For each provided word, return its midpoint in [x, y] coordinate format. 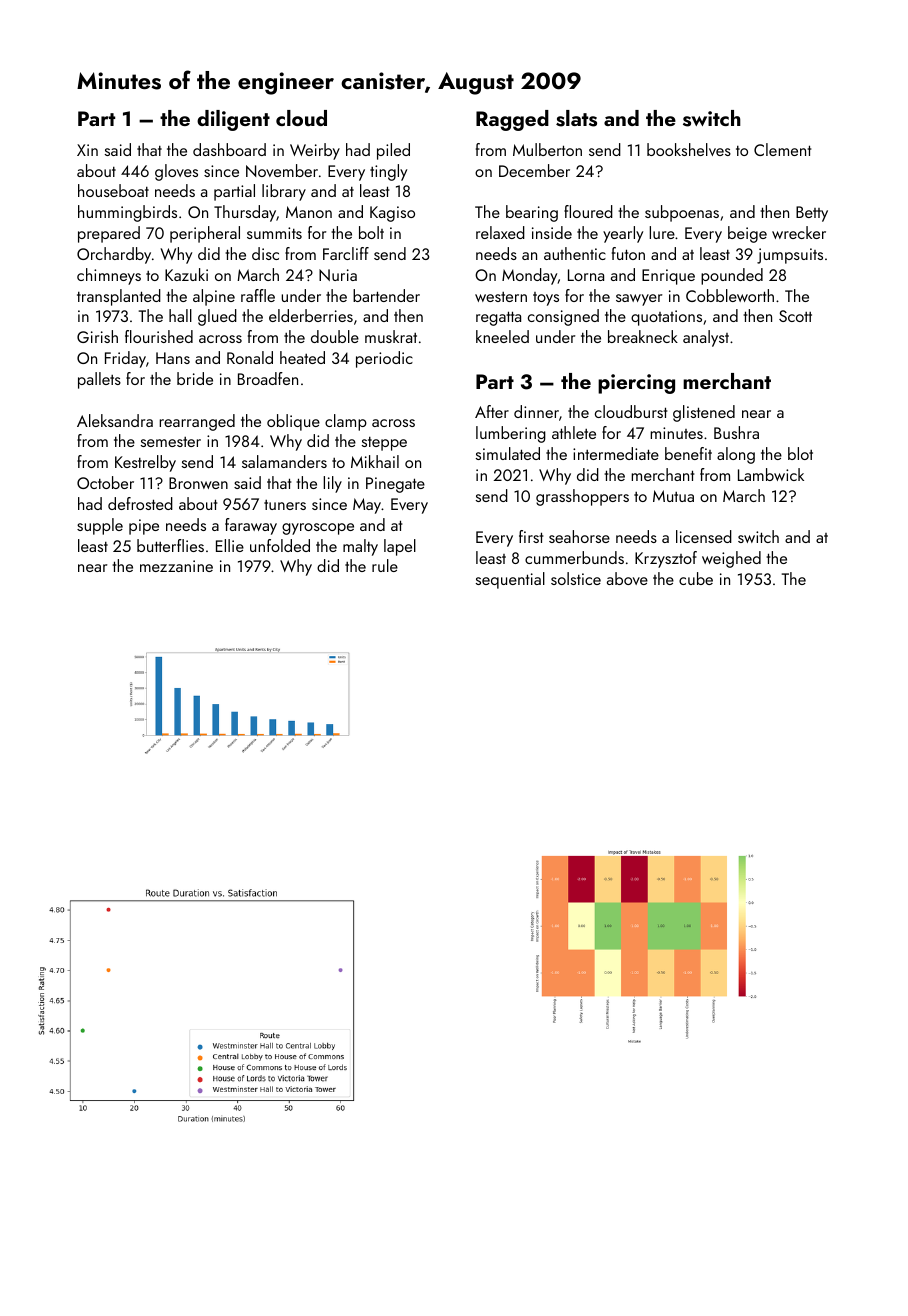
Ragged [512, 120]
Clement [782, 149]
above [627, 578]
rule [385, 565]
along [736, 455]
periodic [384, 359]
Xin [87, 150]
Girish [97, 336]
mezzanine [176, 566]
